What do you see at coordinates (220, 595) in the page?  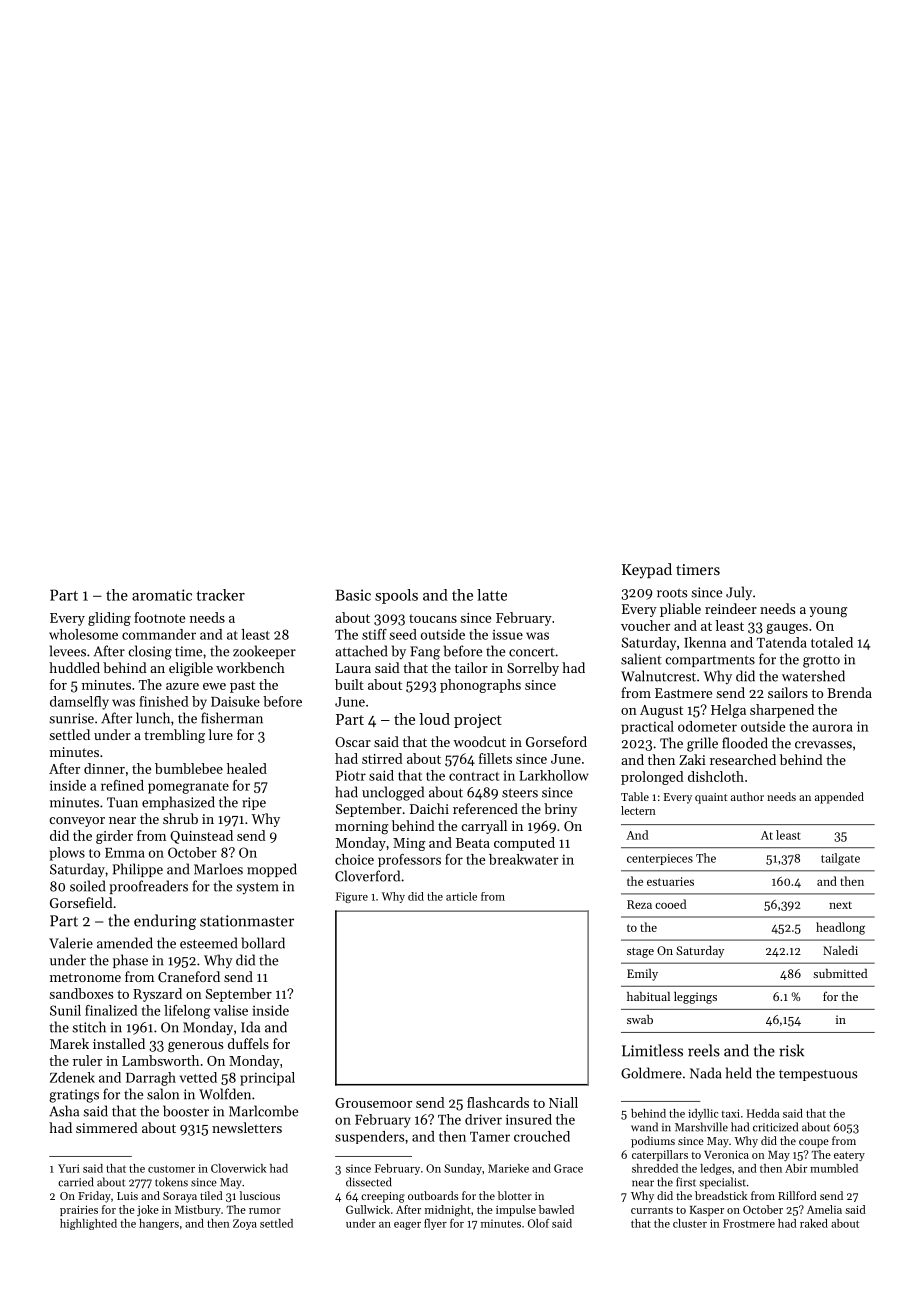 I see `tracker` at bounding box center [220, 595].
